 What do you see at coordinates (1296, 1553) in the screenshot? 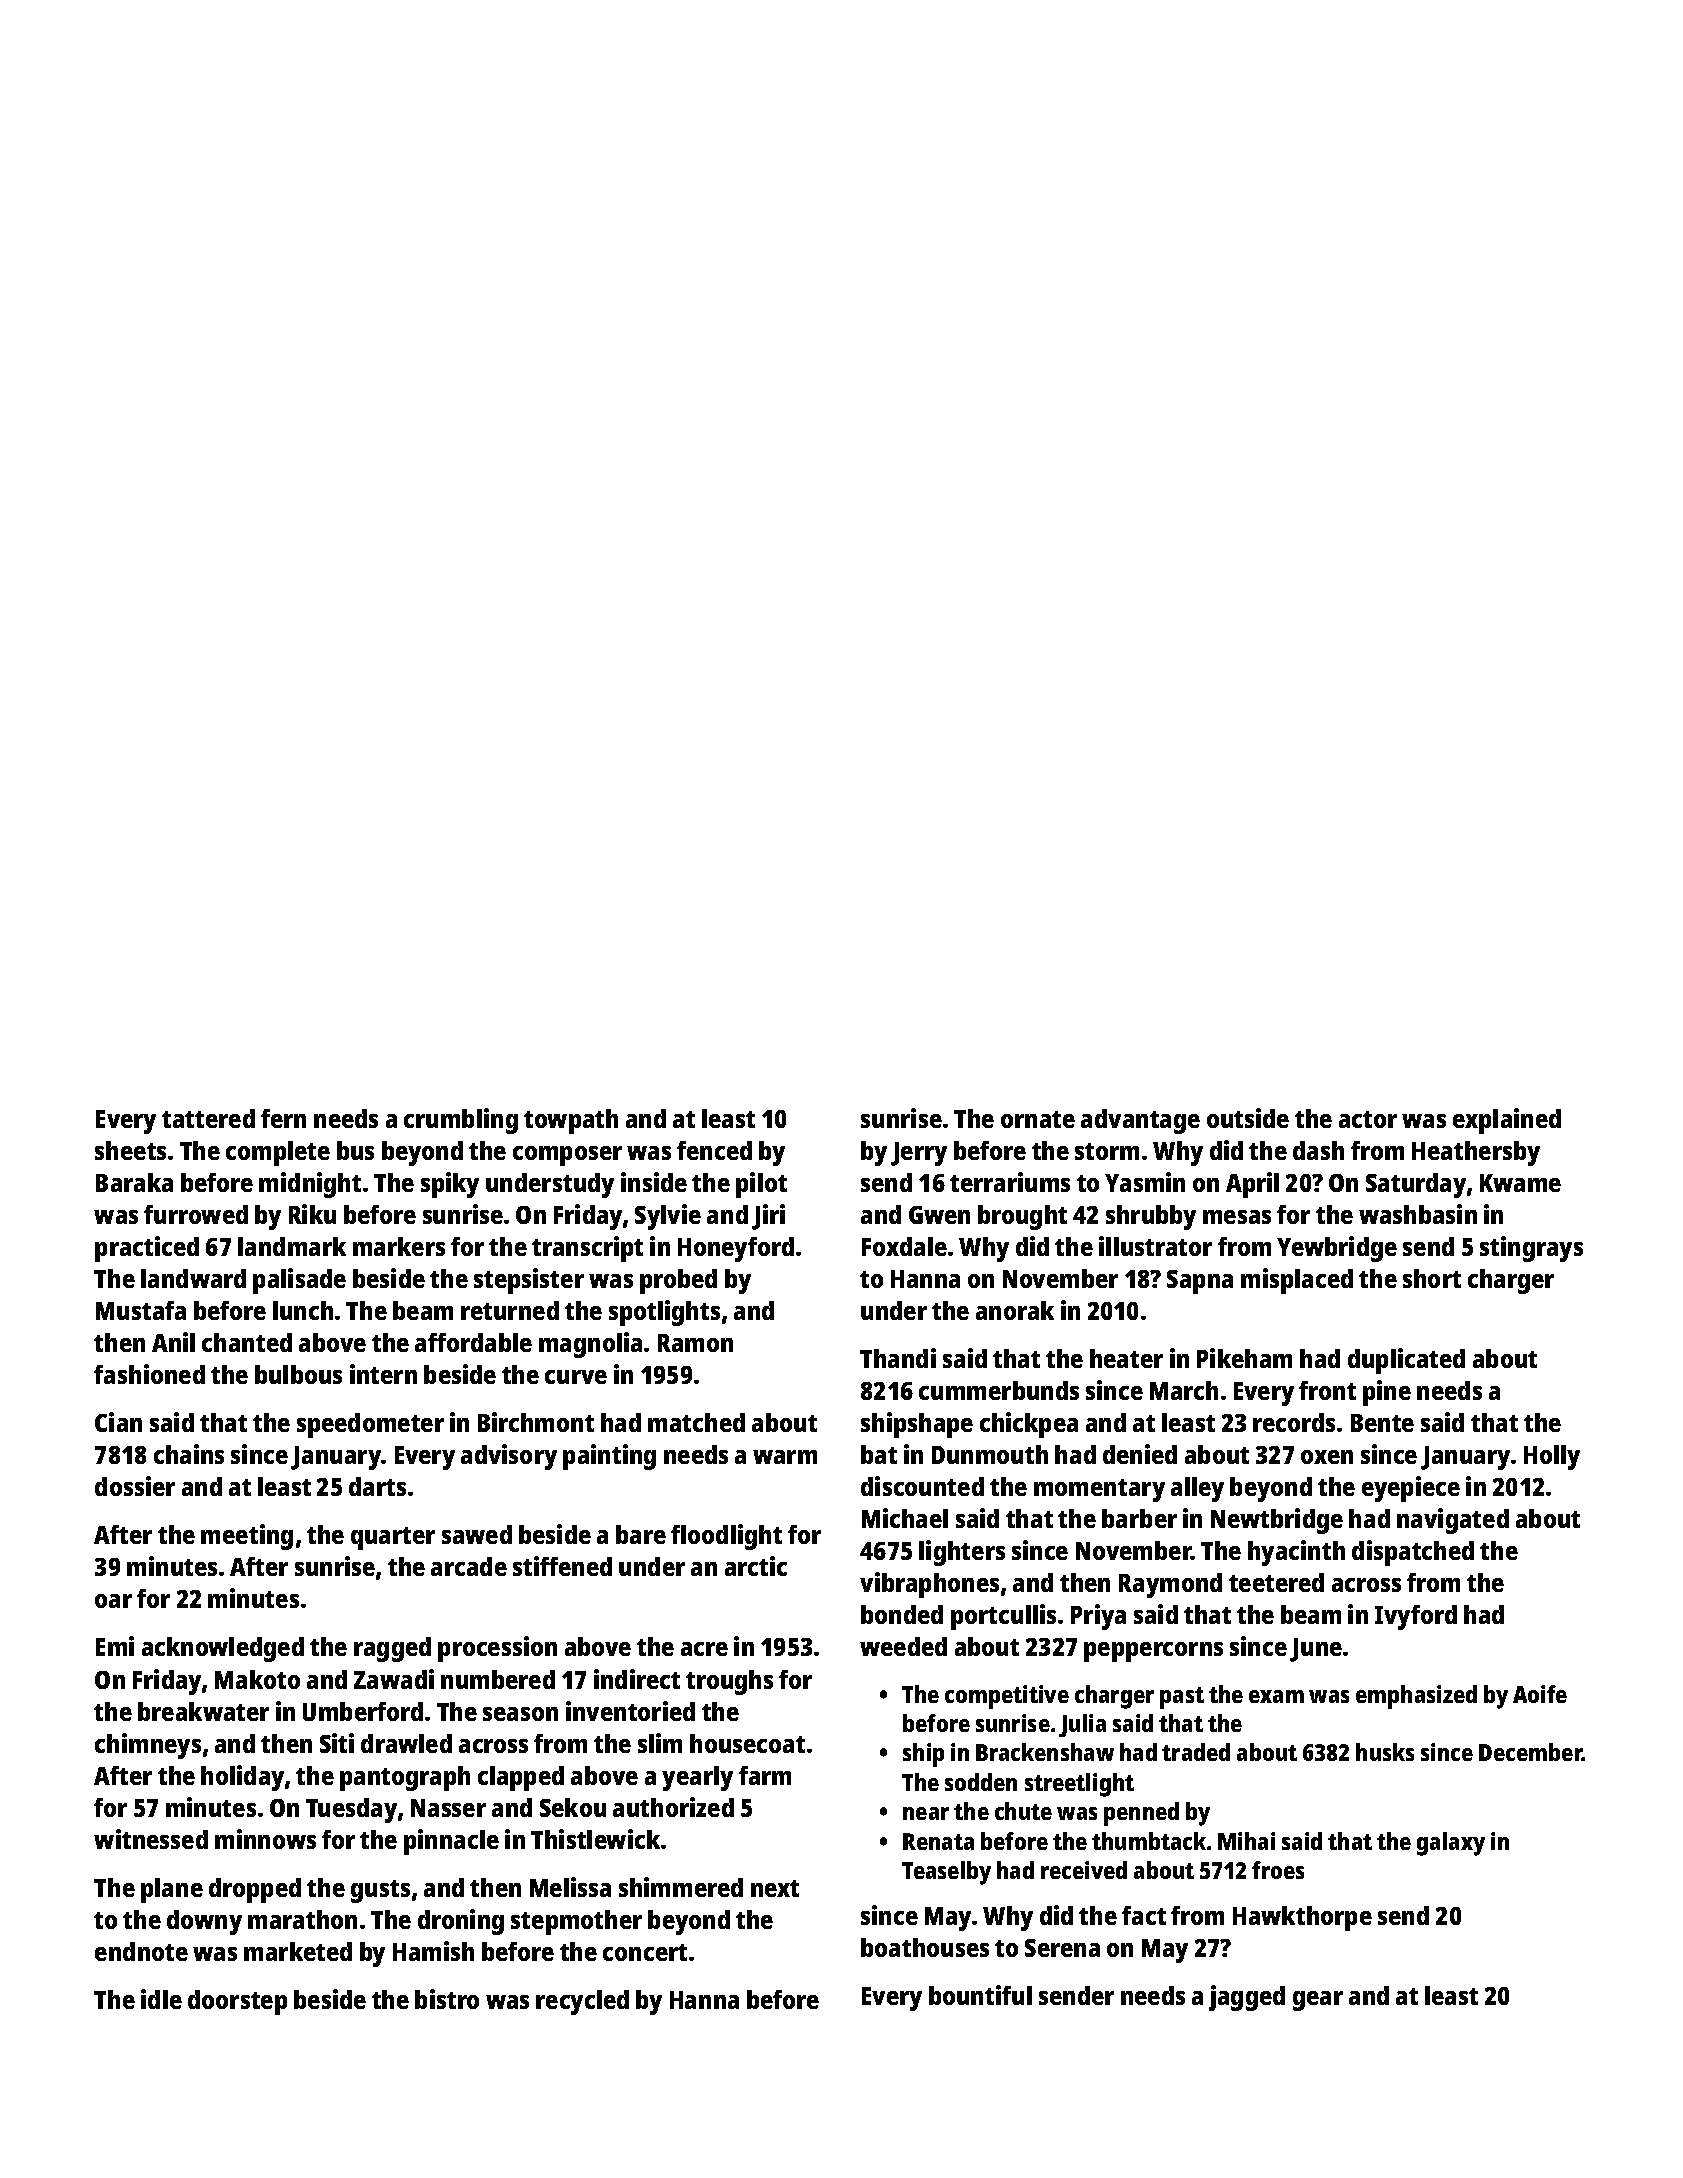
I see `hyacinth` at bounding box center [1296, 1553].
